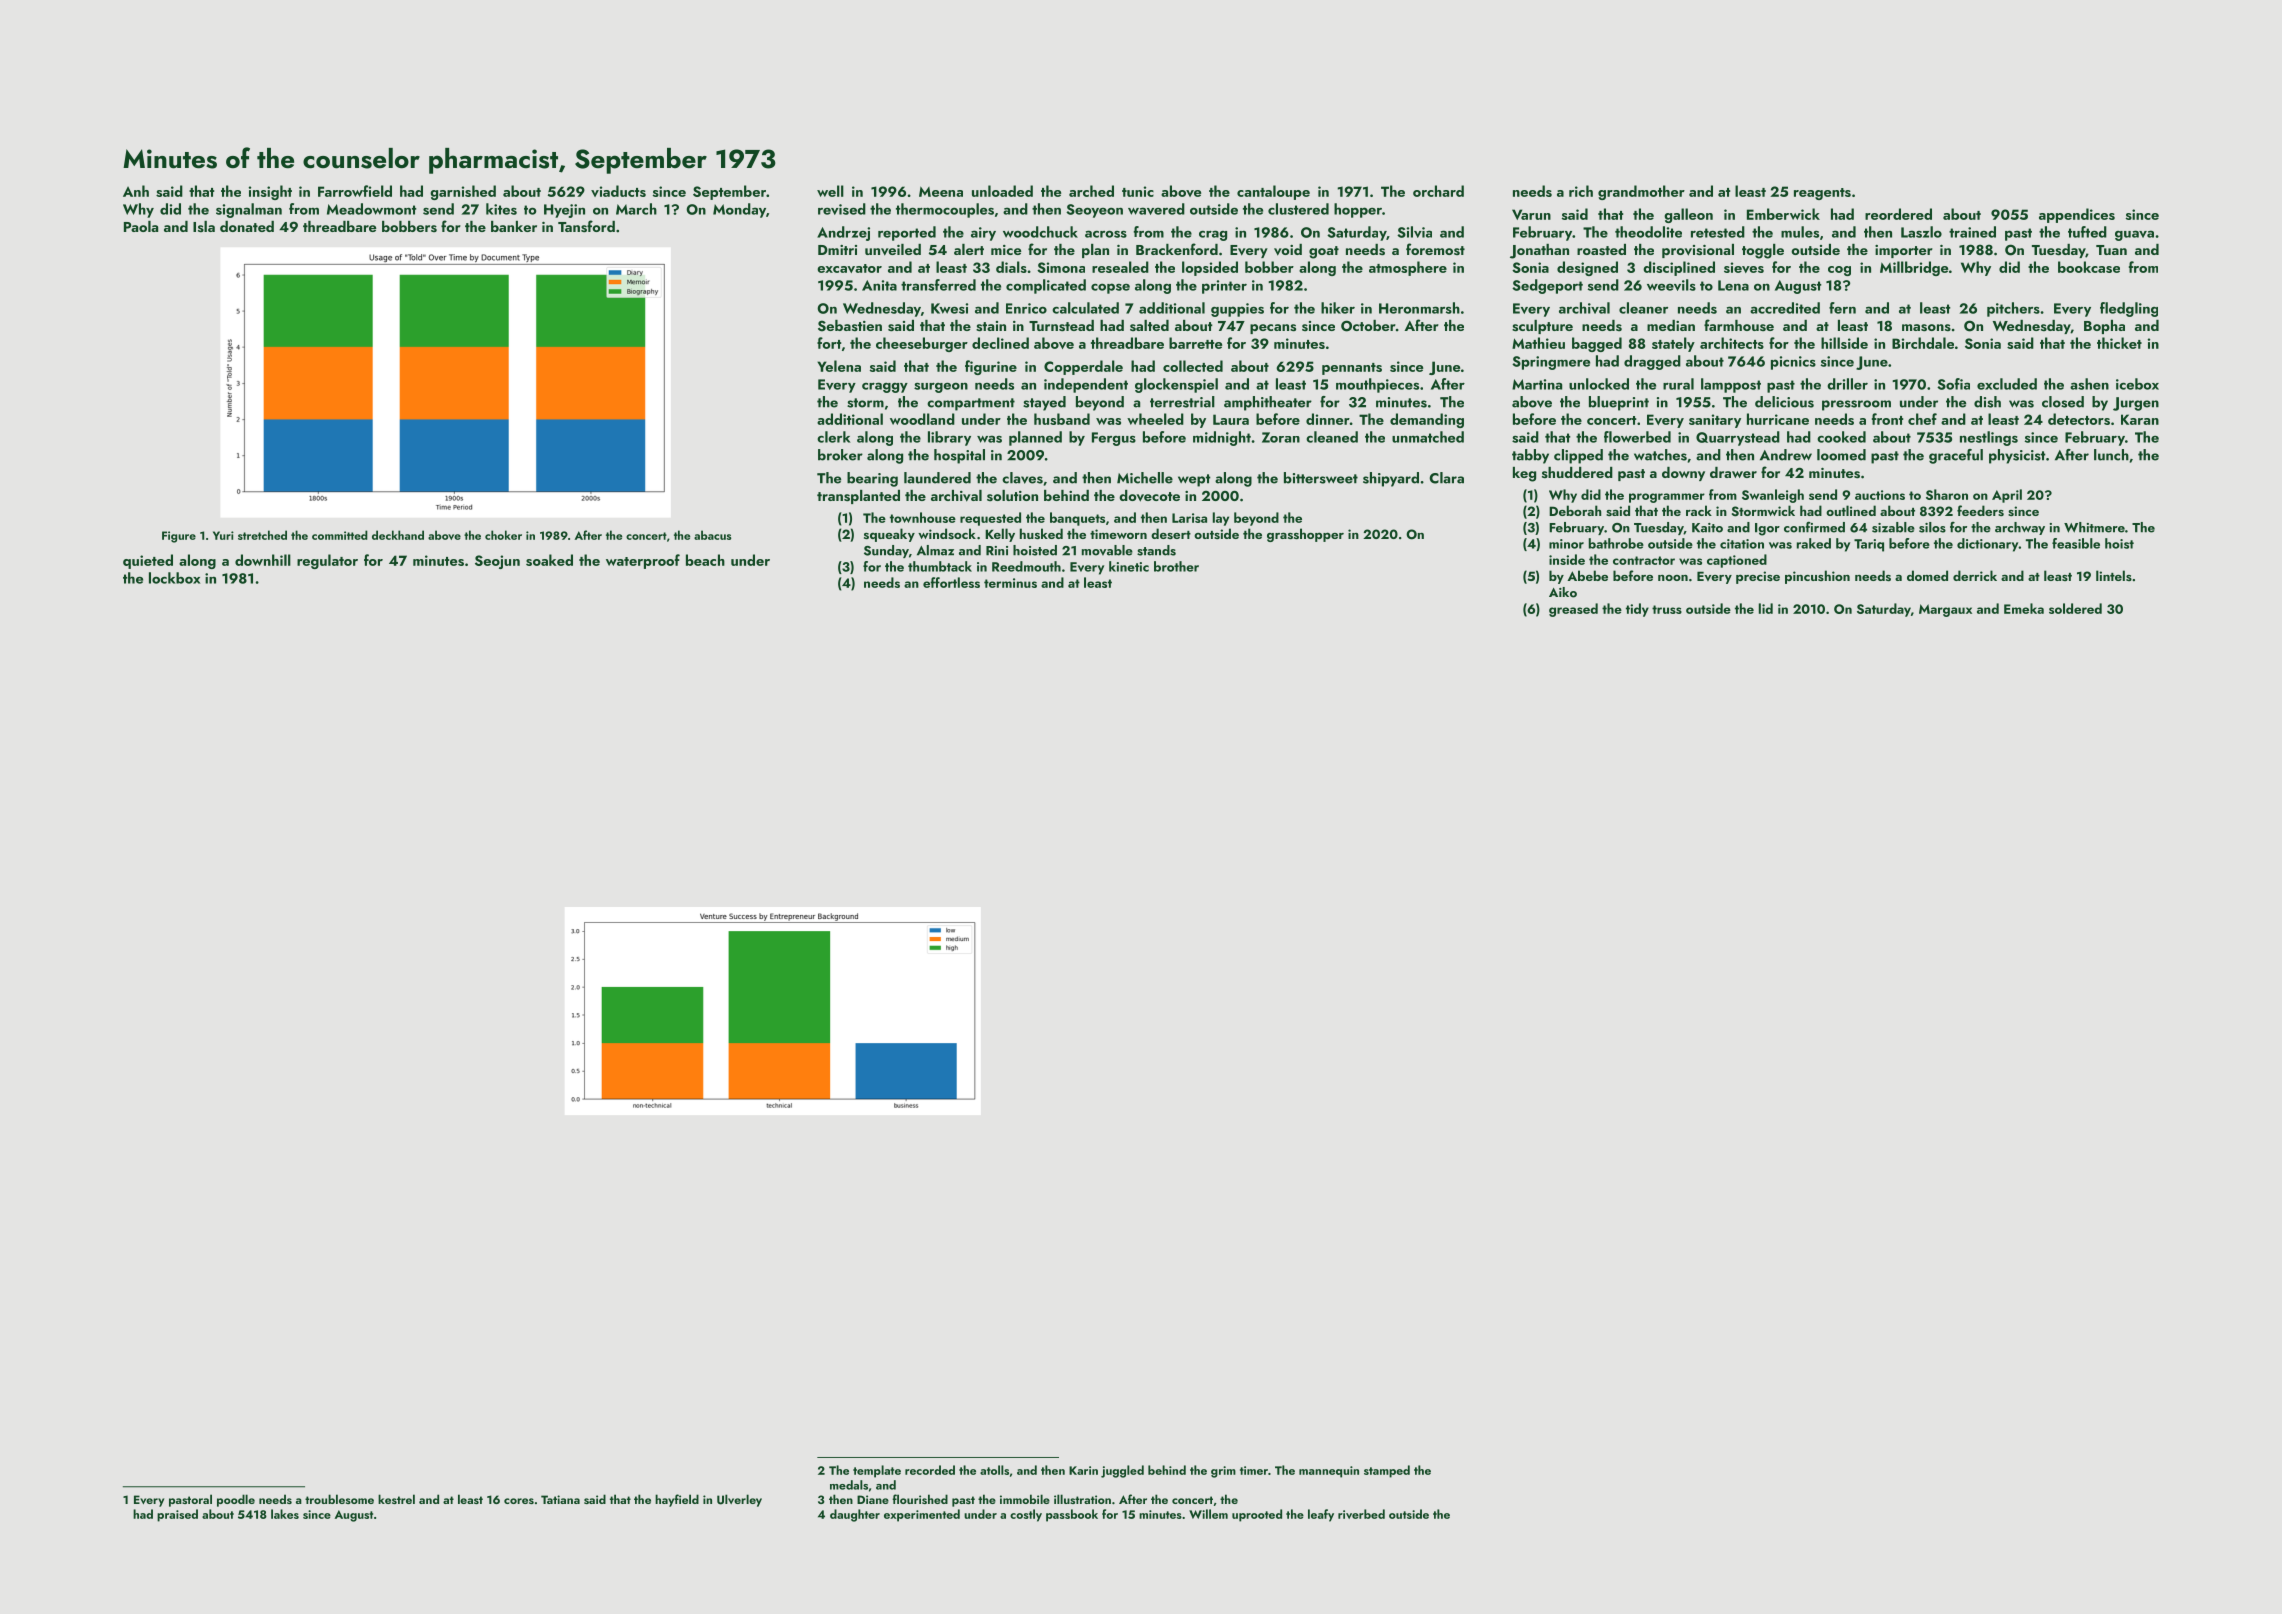 The width and height of the document is (2282, 1614). What do you see at coordinates (837, 250) in the document?
I see `Dmitri` at bounding box center [837, 250].
